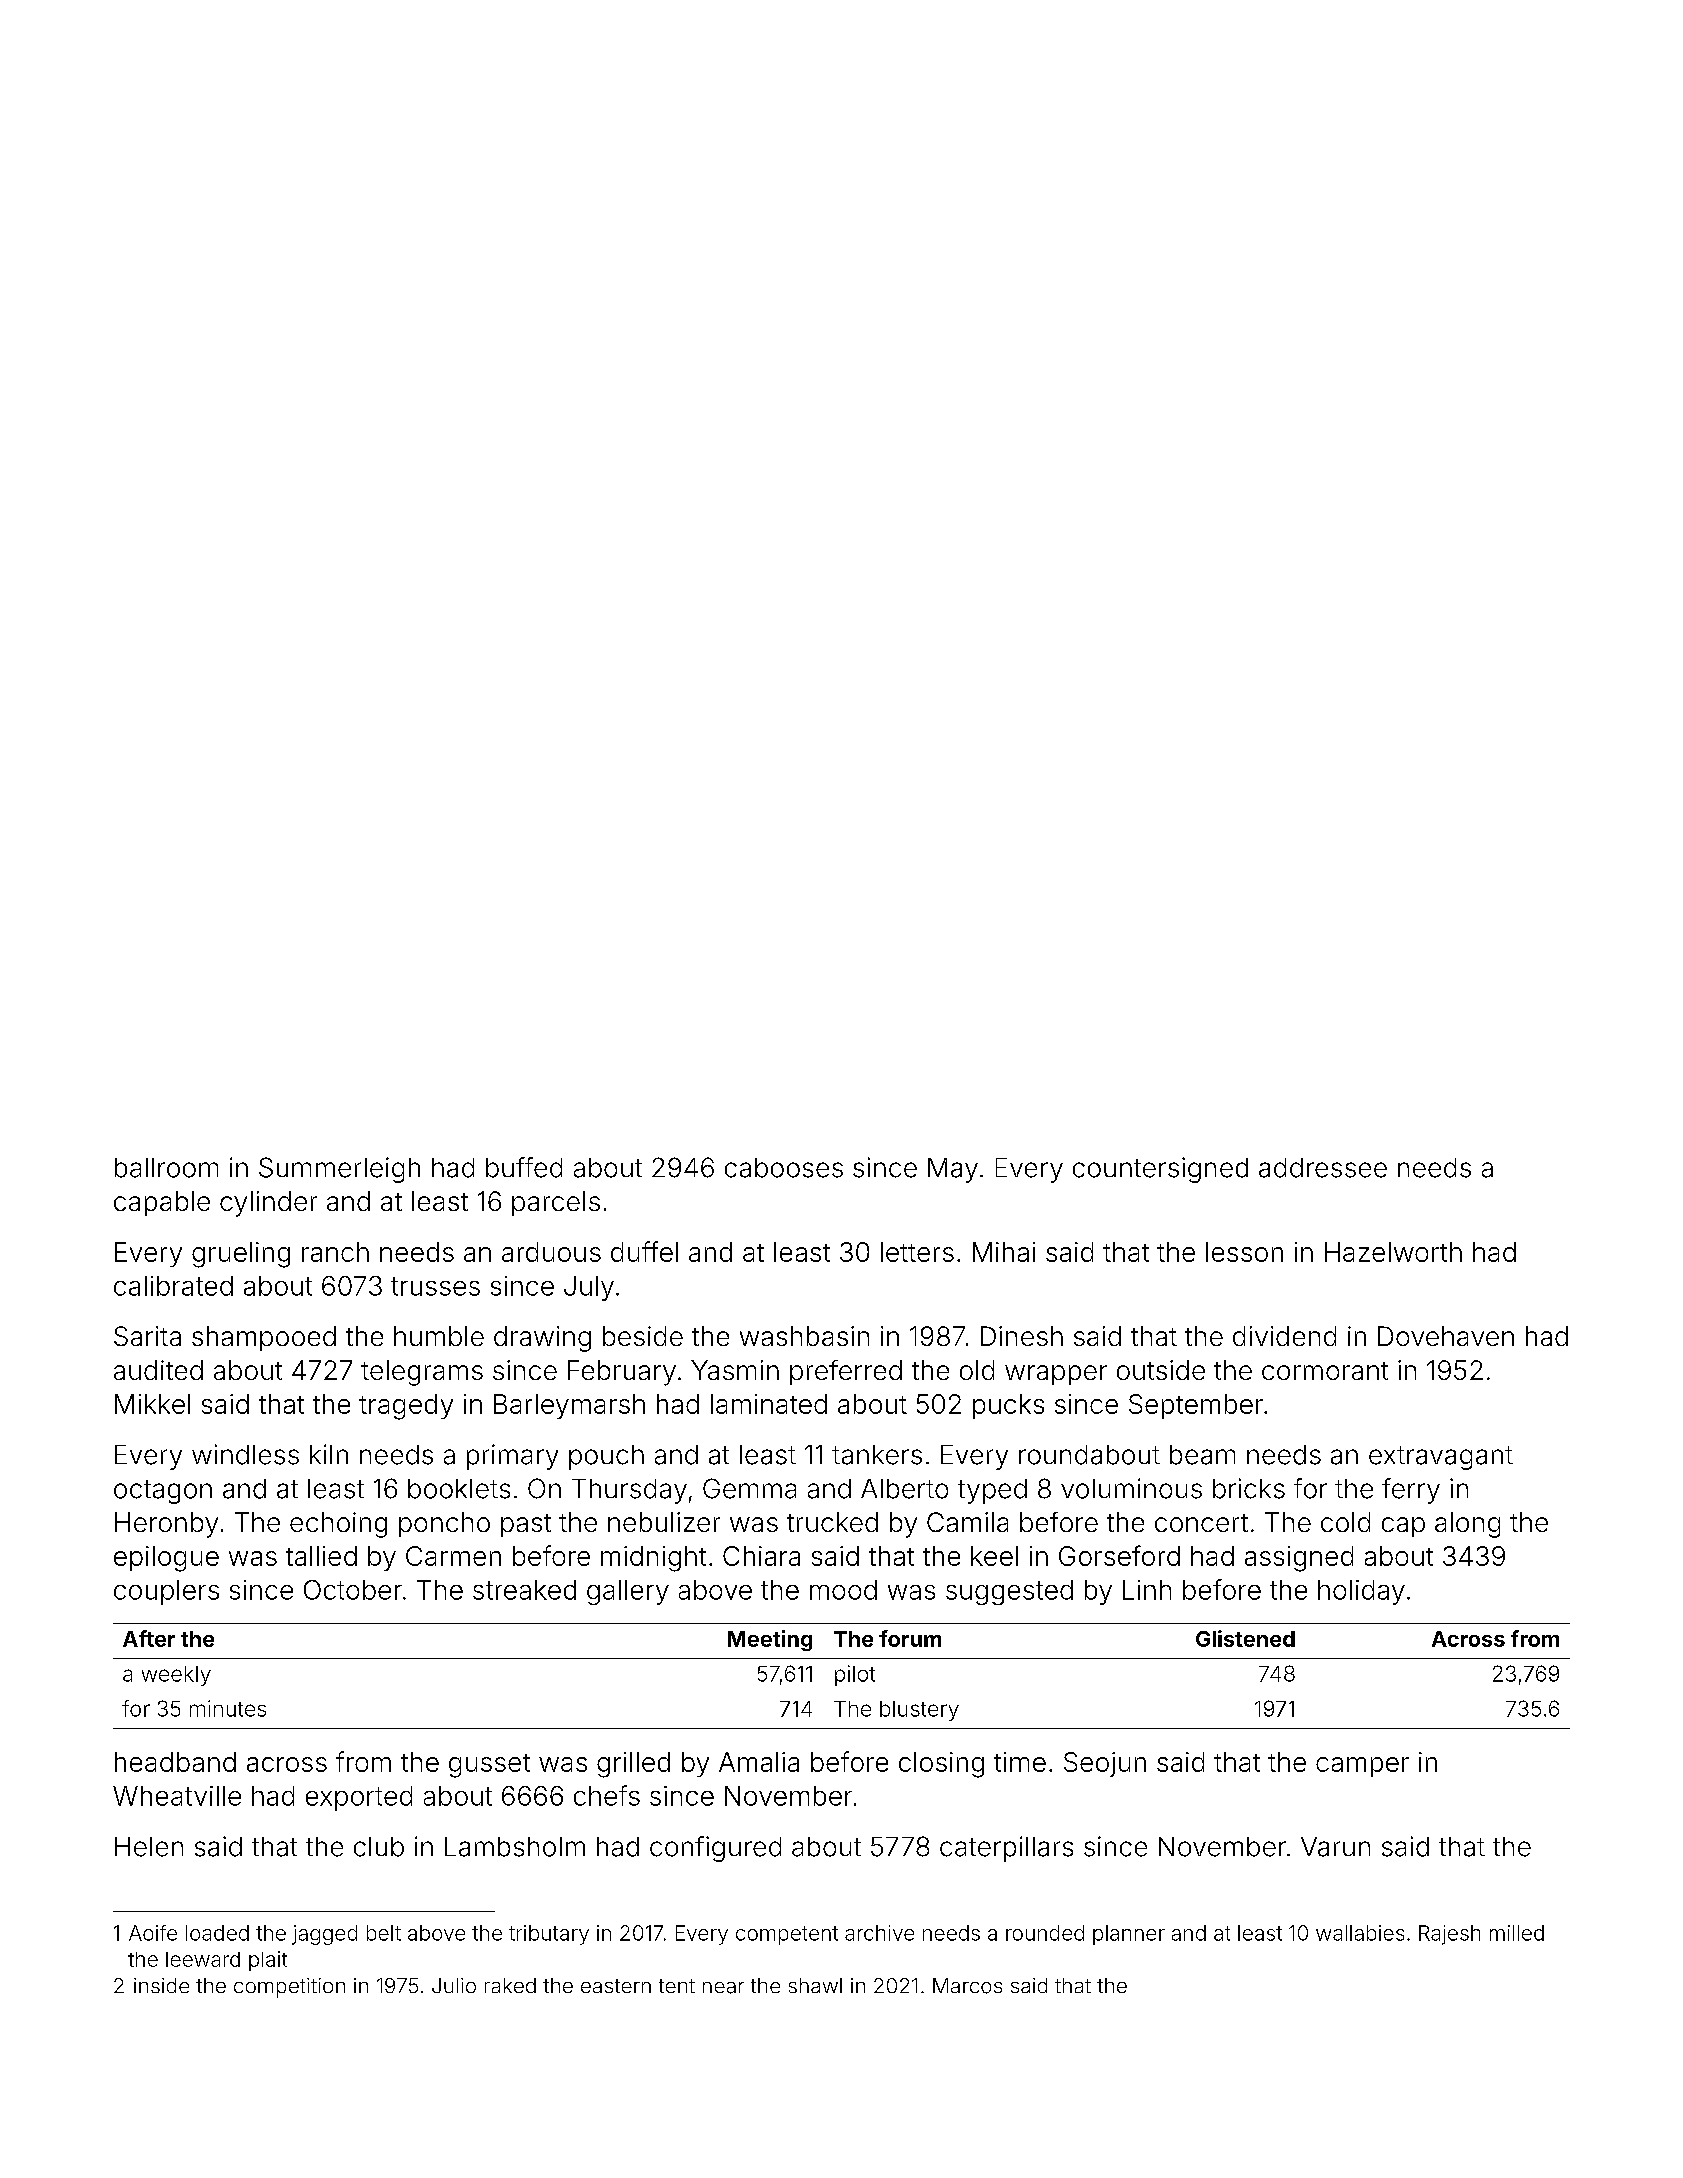  Describe the element at coordinates (152, 1404) in the screenshot. I see `Mikkel` at that location.
